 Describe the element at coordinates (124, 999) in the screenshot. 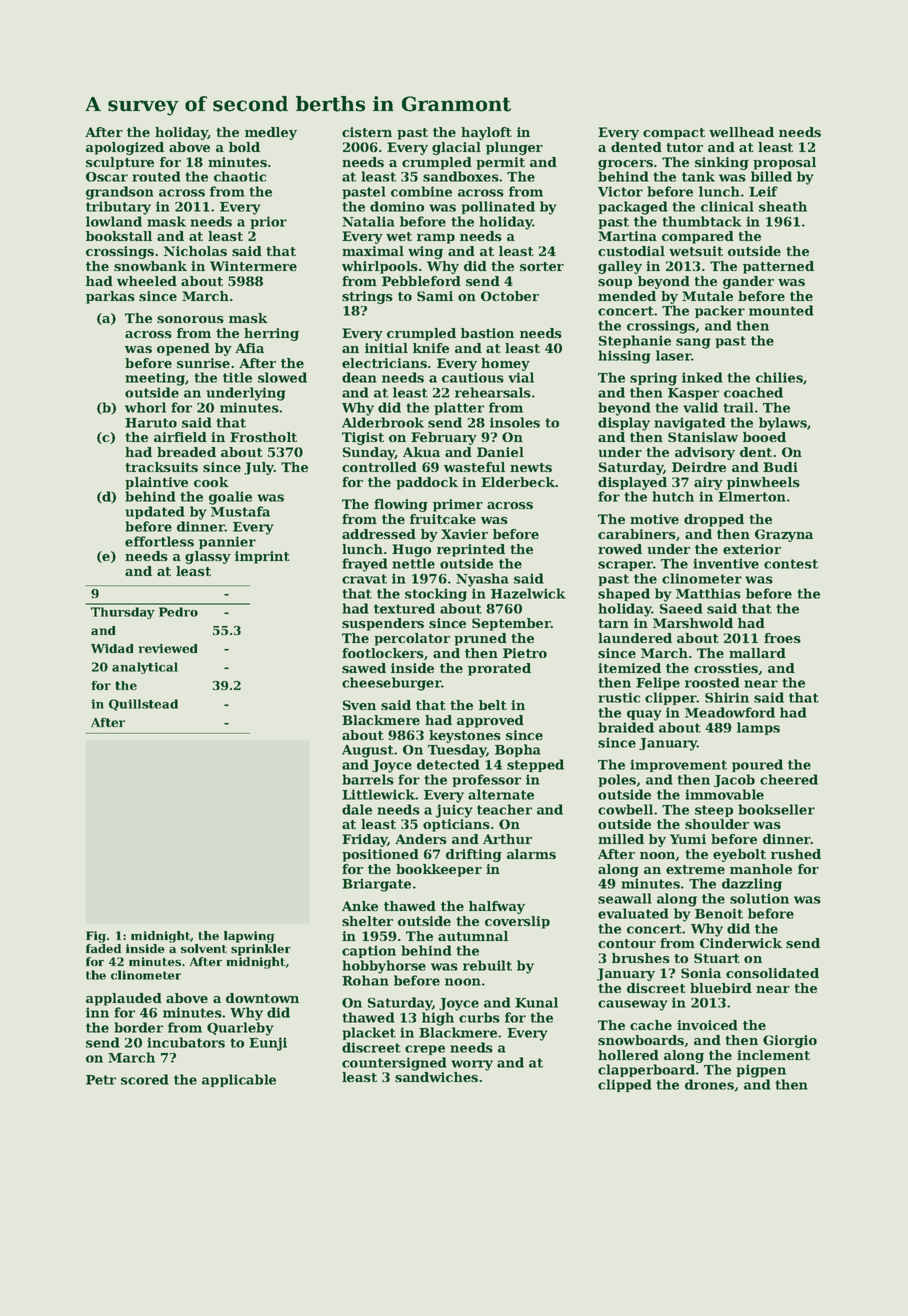

I see `applauded` at that location.
